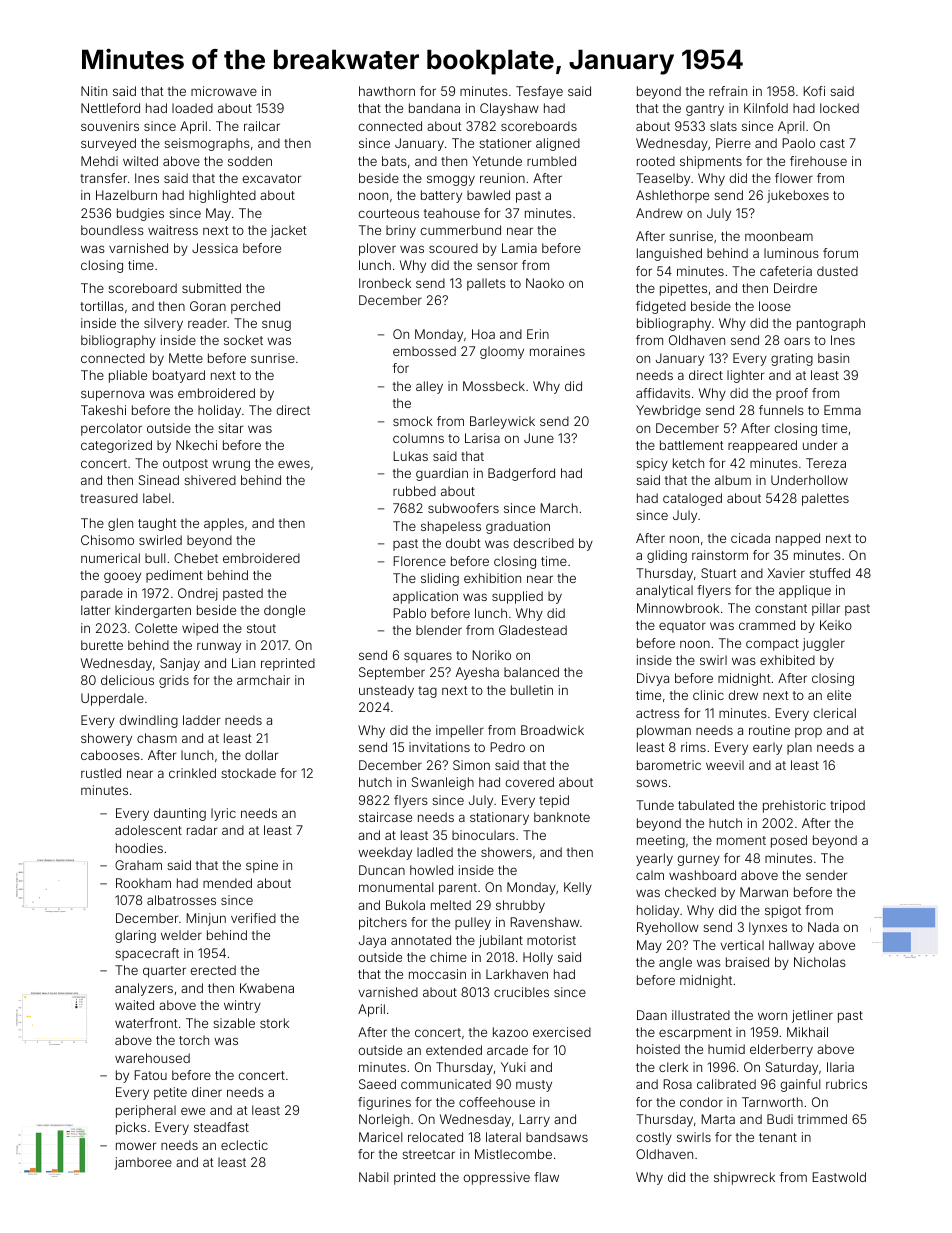 The image size is (952, 1233). I want to click on rustled, so click(101, 773).
